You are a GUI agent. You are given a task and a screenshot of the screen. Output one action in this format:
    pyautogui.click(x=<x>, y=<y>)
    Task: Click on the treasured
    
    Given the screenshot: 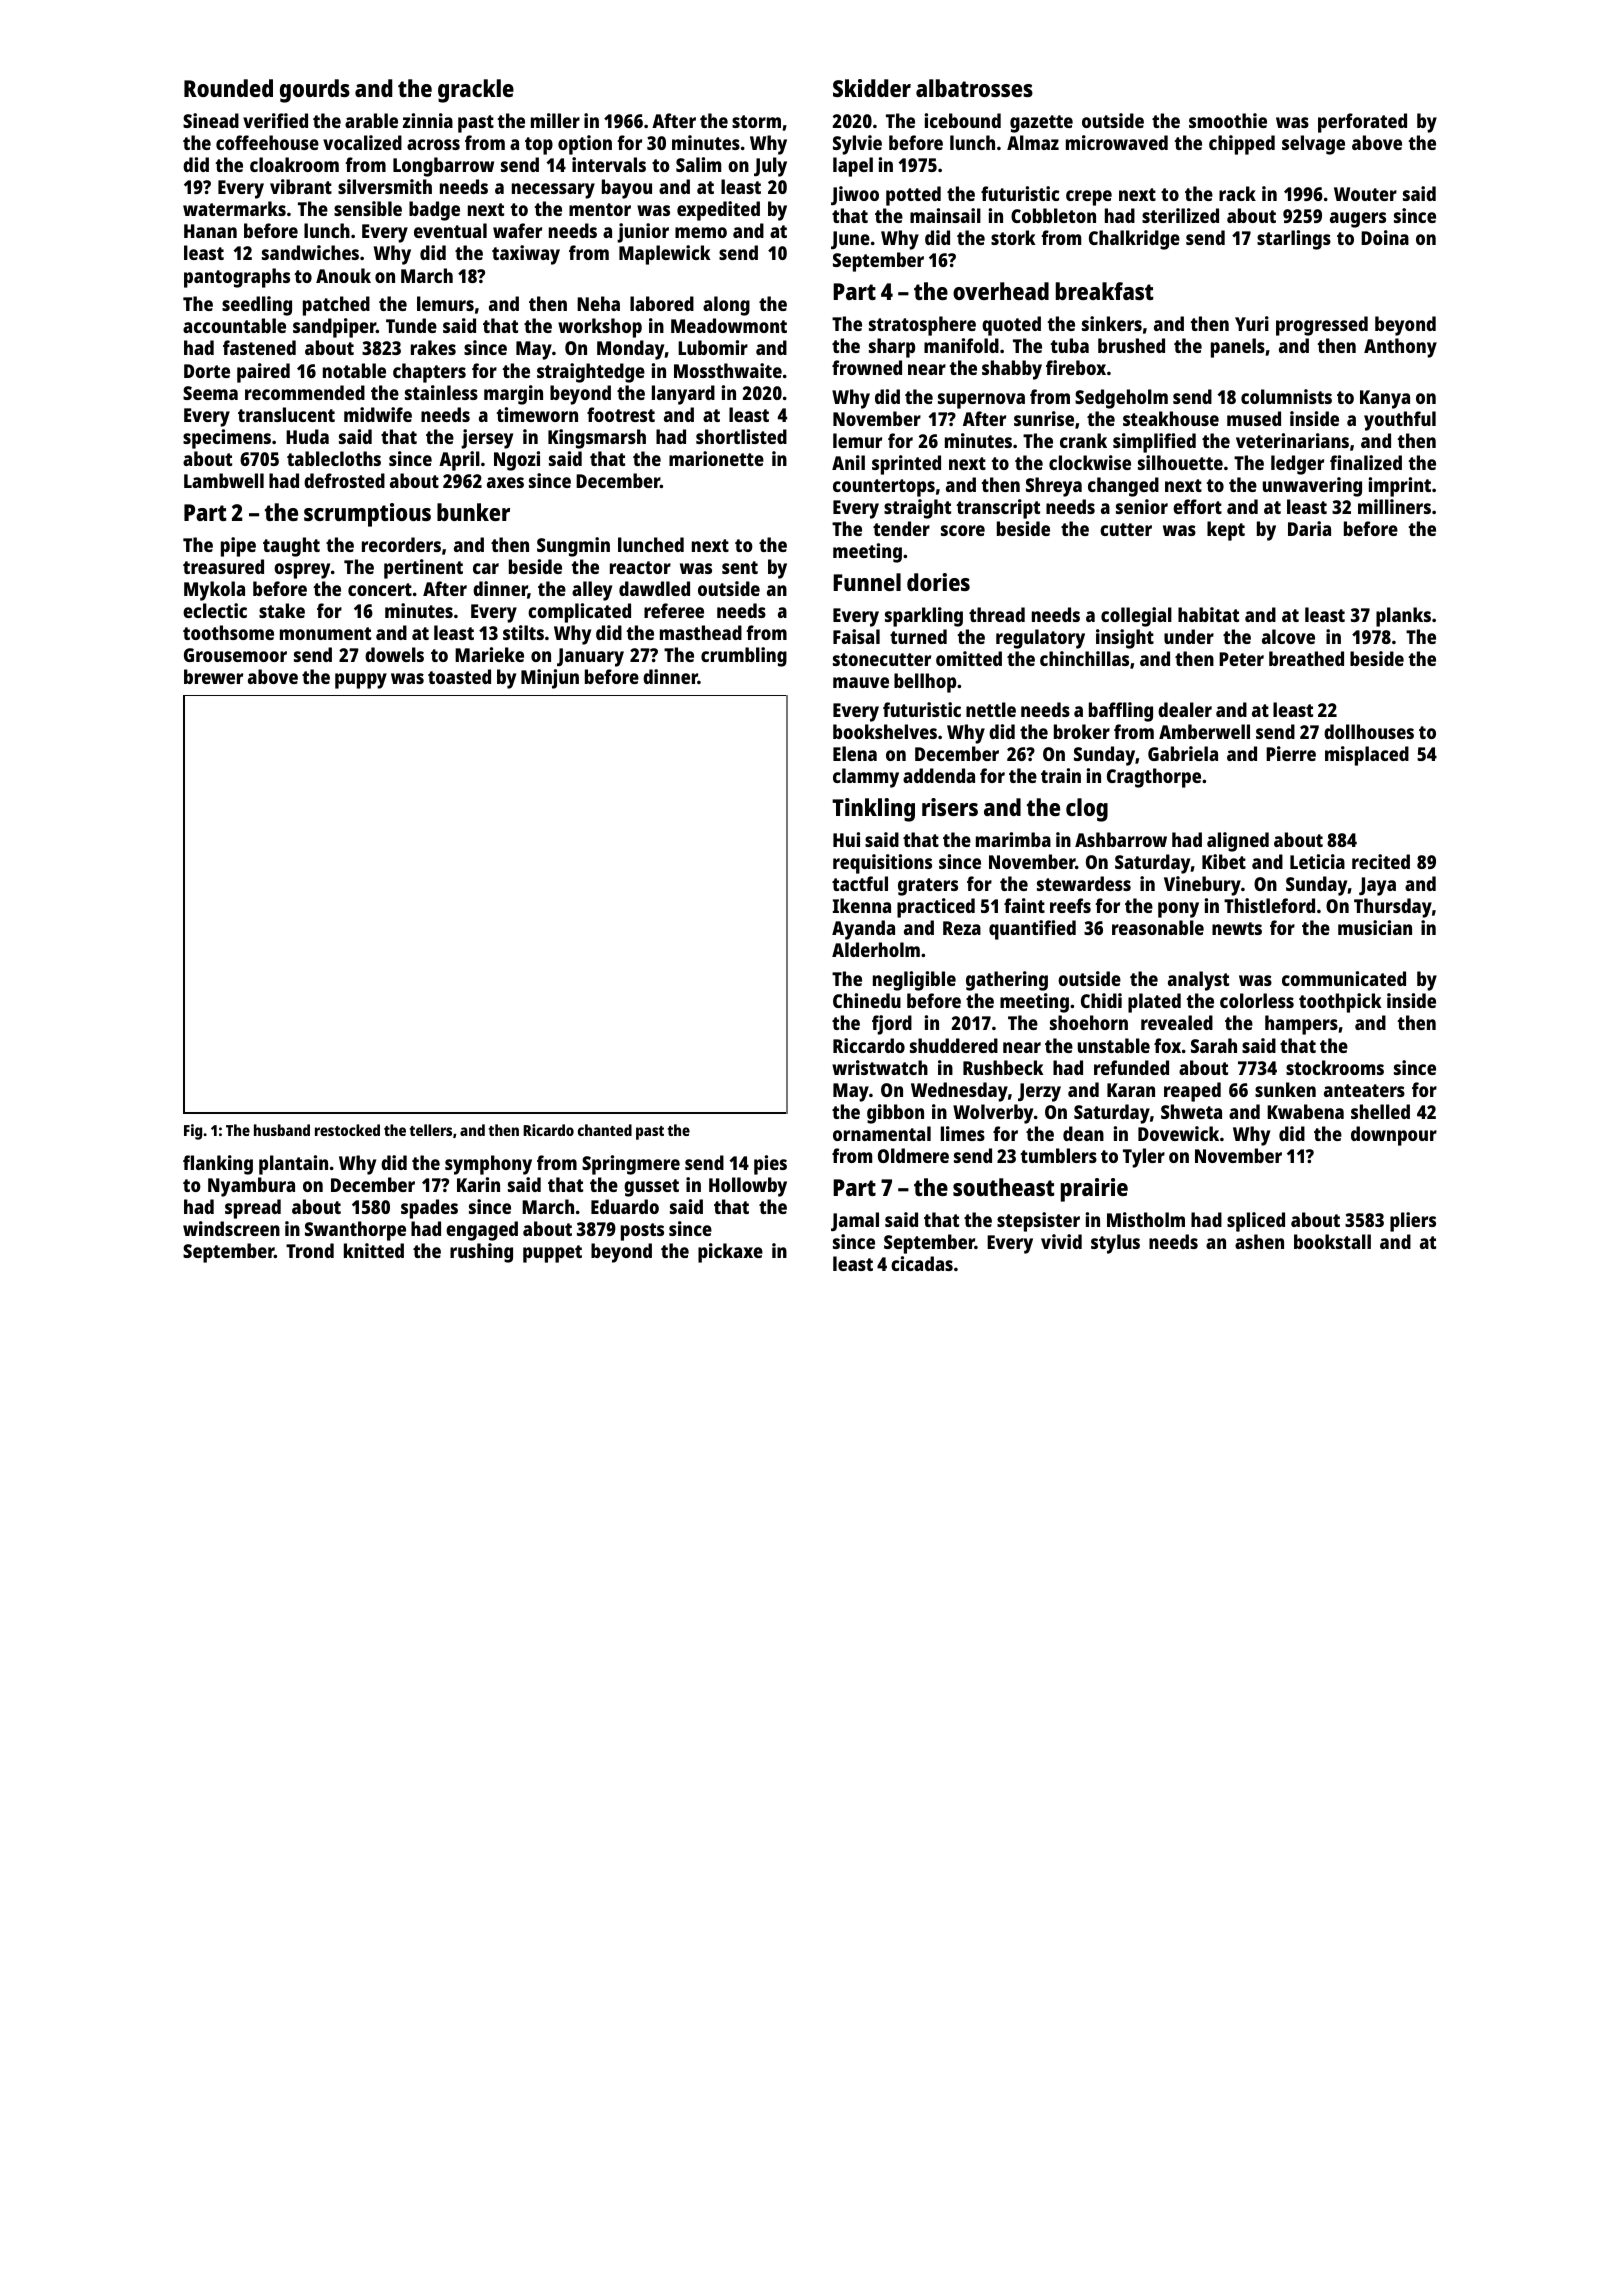 What is the action you would take?
    pyautogui.click(x=223, y=566)
